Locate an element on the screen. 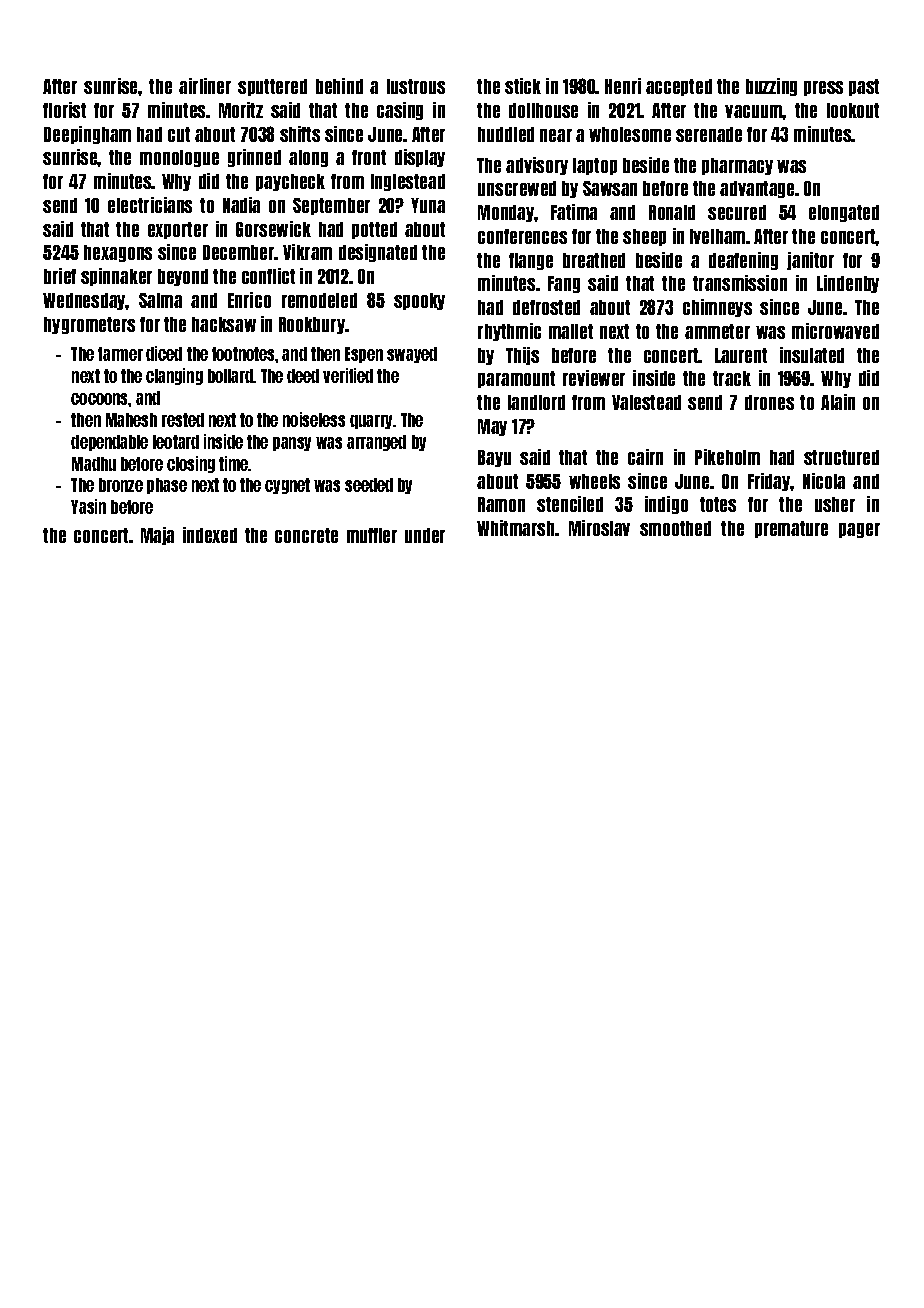 This screenshot has width=924, height=1308. lustrous is located at coordinates (416, 86).
